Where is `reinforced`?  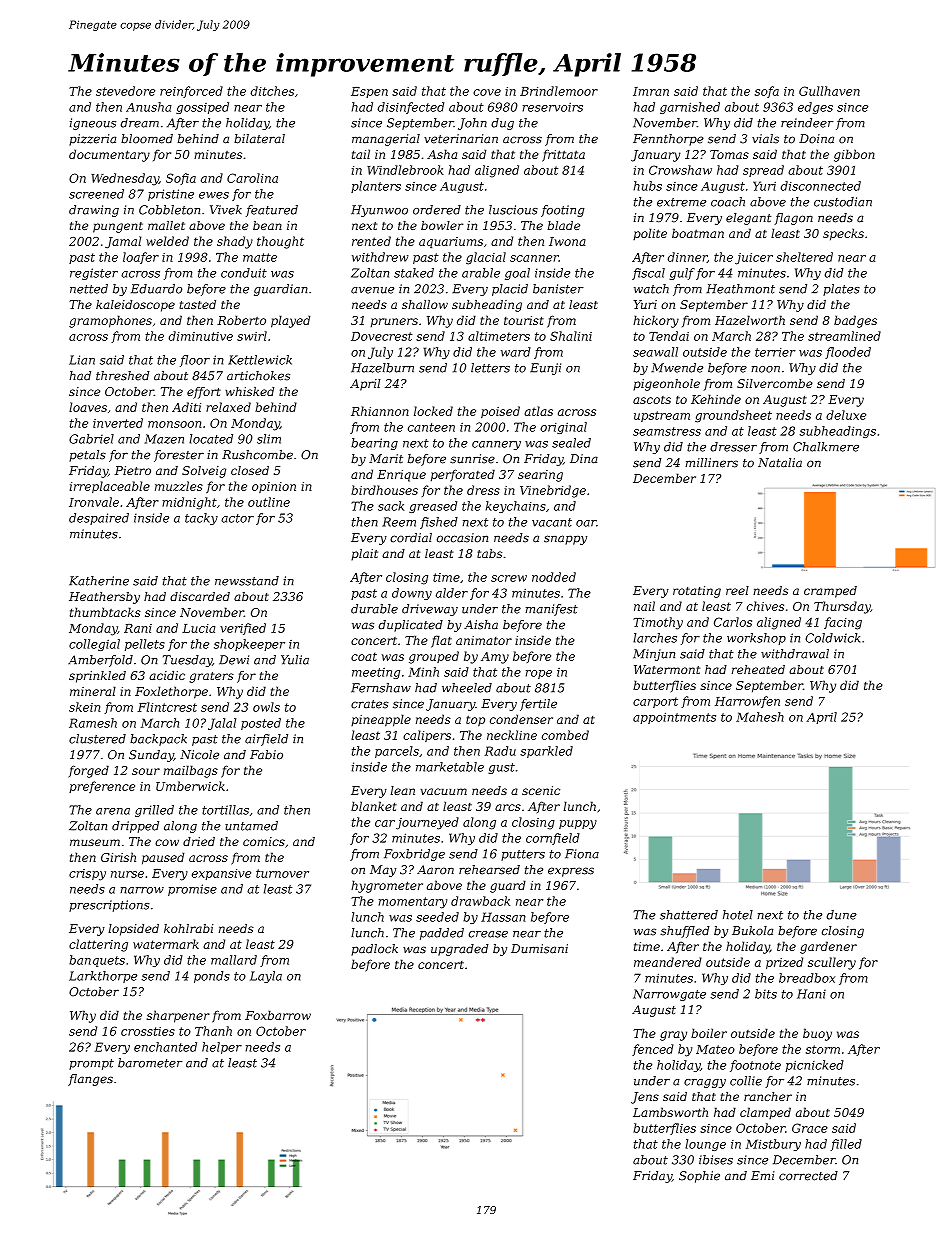 reinforced is located at coordinates (191, 92).
